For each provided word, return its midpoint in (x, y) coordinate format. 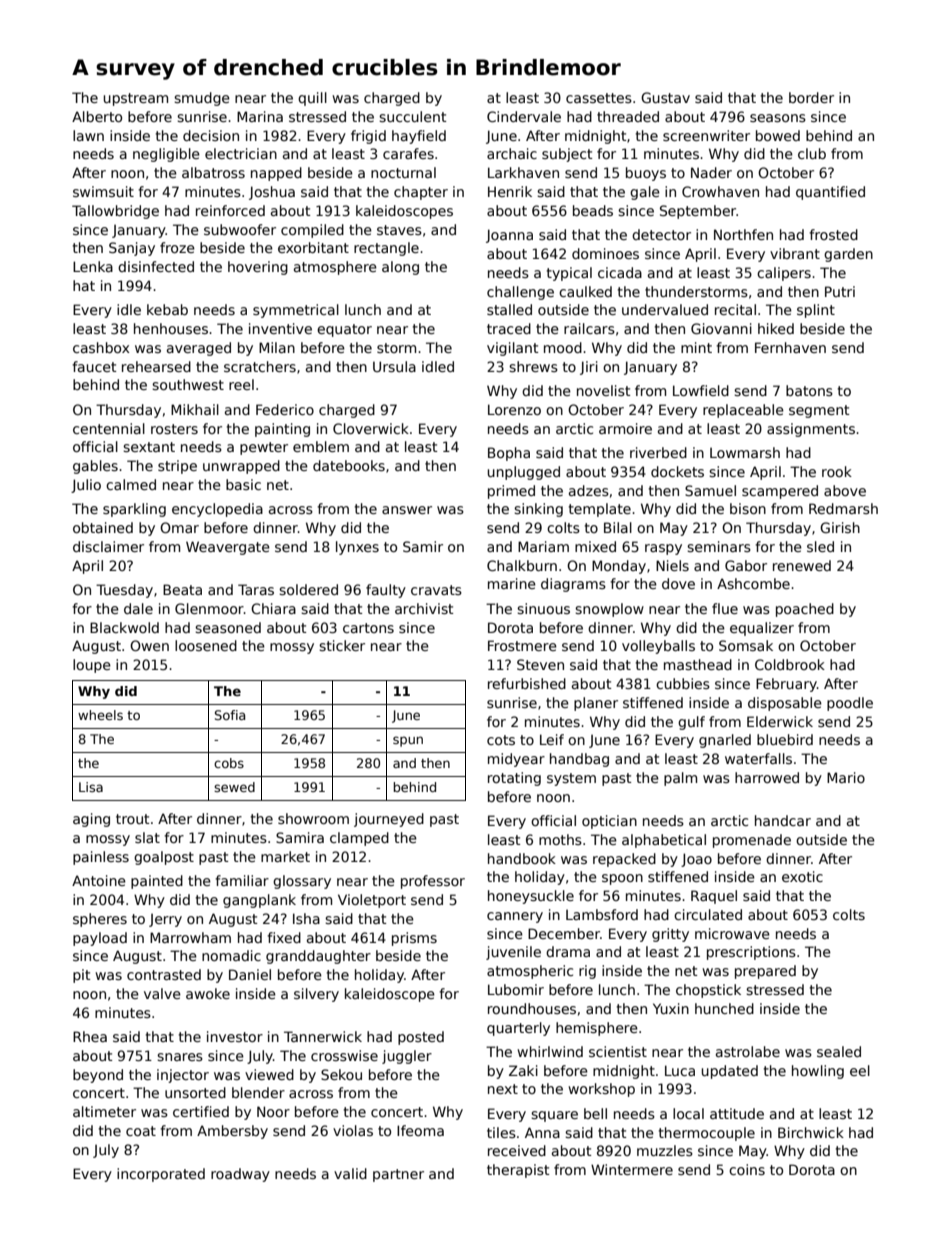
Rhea (90, 1036)
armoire (625, 428)
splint (816, 311)
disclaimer (108, 546)
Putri (840, 291)
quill (312, 99)
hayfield (419, 137)
